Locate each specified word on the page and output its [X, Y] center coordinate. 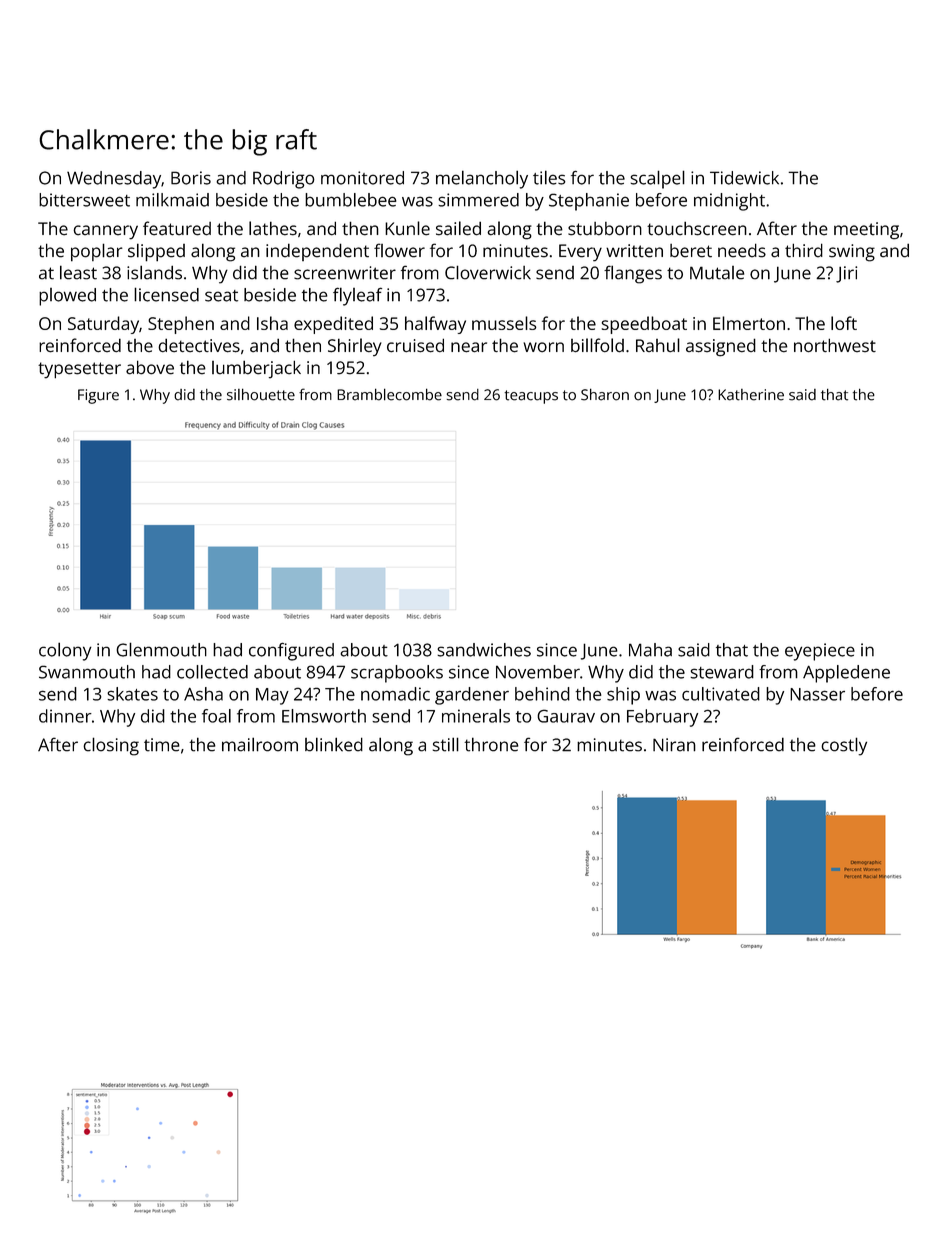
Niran [674, 745]
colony [65, 651]
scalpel [658, 179]
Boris [191, 178]
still [446, 744]
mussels [504, 323]
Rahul [658, 345]
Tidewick [744, 178]
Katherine [751, 395]
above [150, 367]
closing [111, 746]
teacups [531, 397]
